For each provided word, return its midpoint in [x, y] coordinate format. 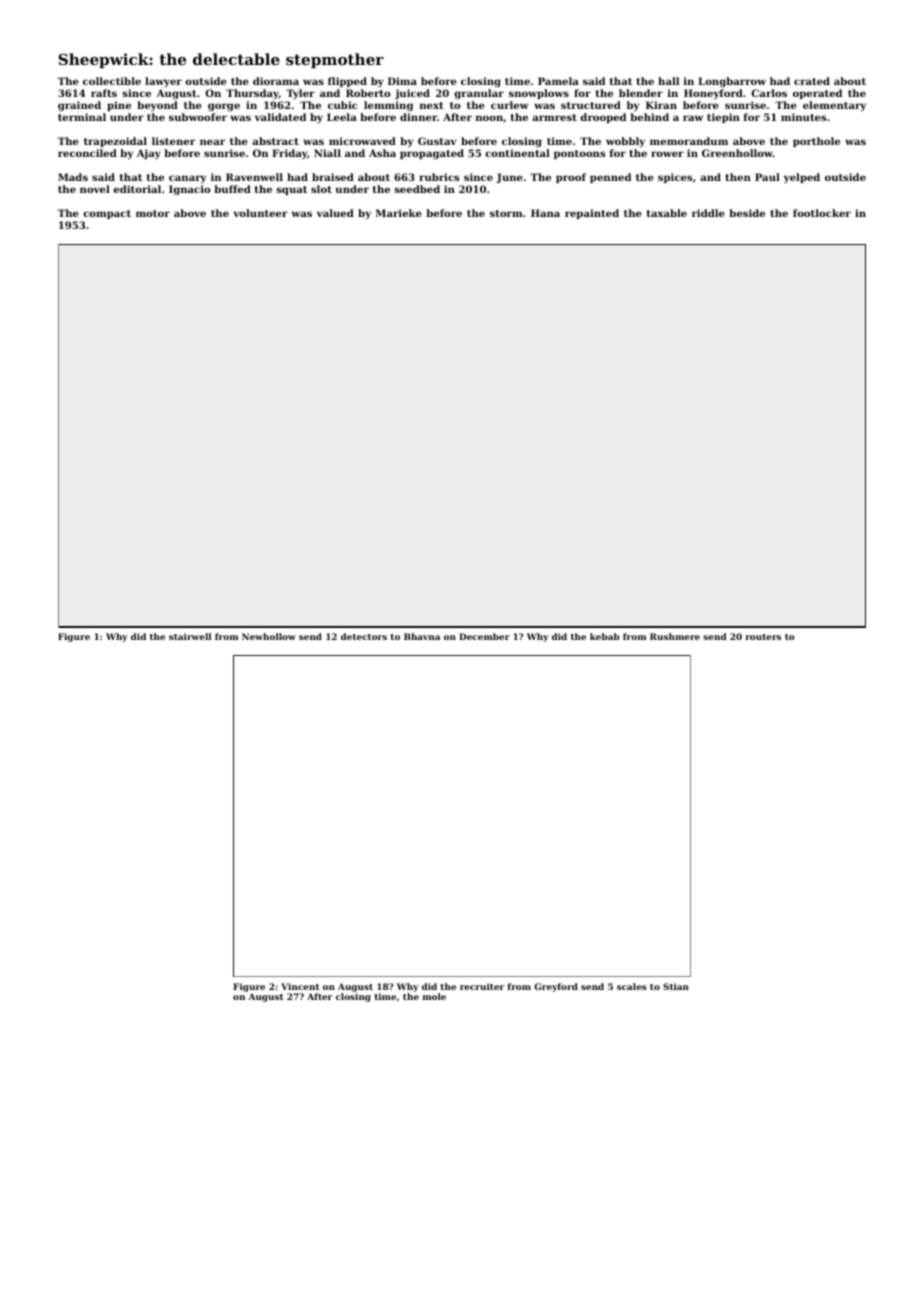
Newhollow [269, 636]
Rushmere [675, 636]
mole [434, 996]
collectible [112, 81]
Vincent [300, 986]
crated [812, 81]
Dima [402, 81]
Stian [676, 986]
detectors [364, 636]
